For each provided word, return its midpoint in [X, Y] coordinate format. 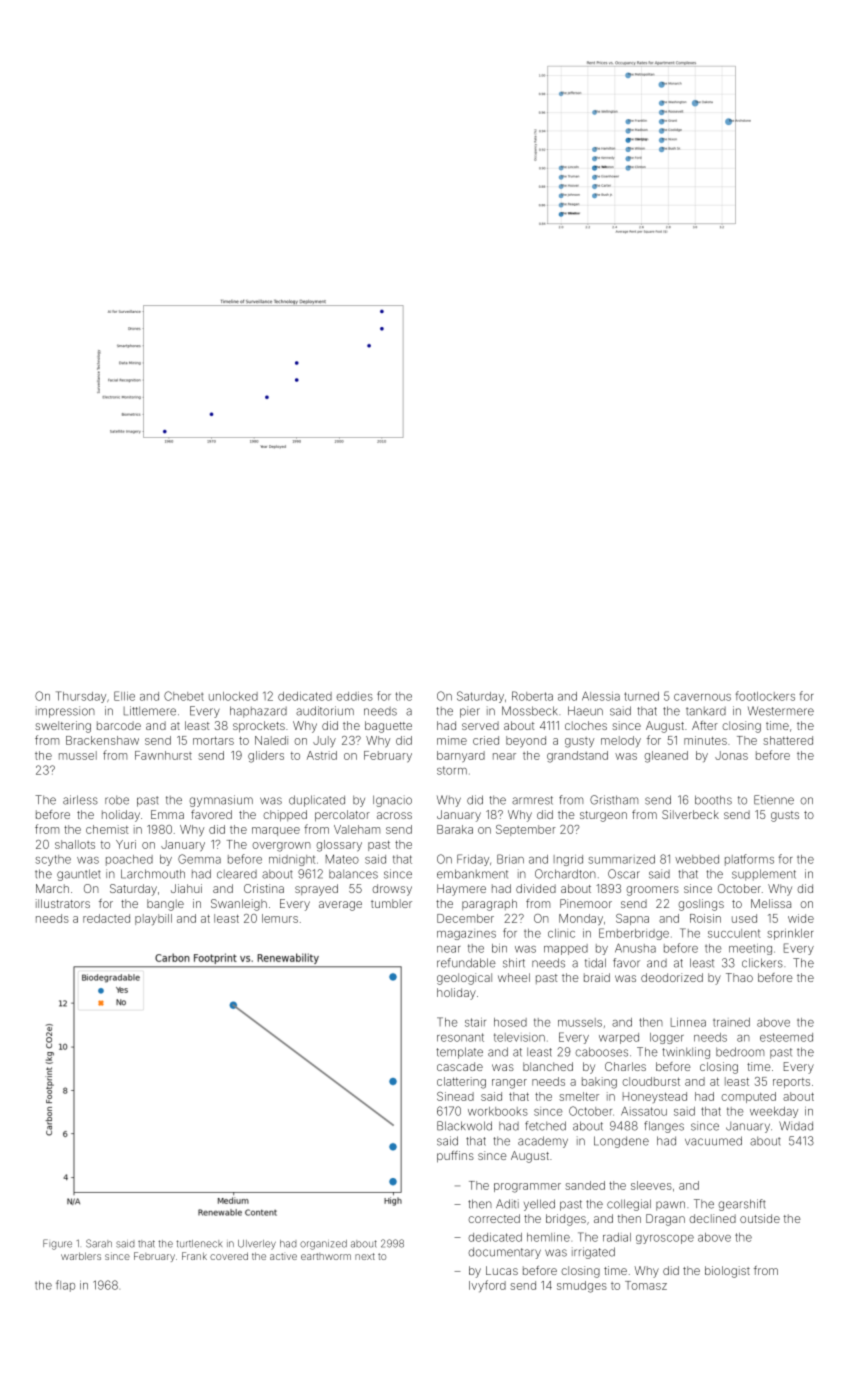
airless [80, 800]
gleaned [666, 757]
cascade [460, 1066]
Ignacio [392, 801]
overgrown [281, 847]
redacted [106, 918]
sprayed [316, 890]
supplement [764, 875]
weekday [774, 1112]
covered [229, 1256]
